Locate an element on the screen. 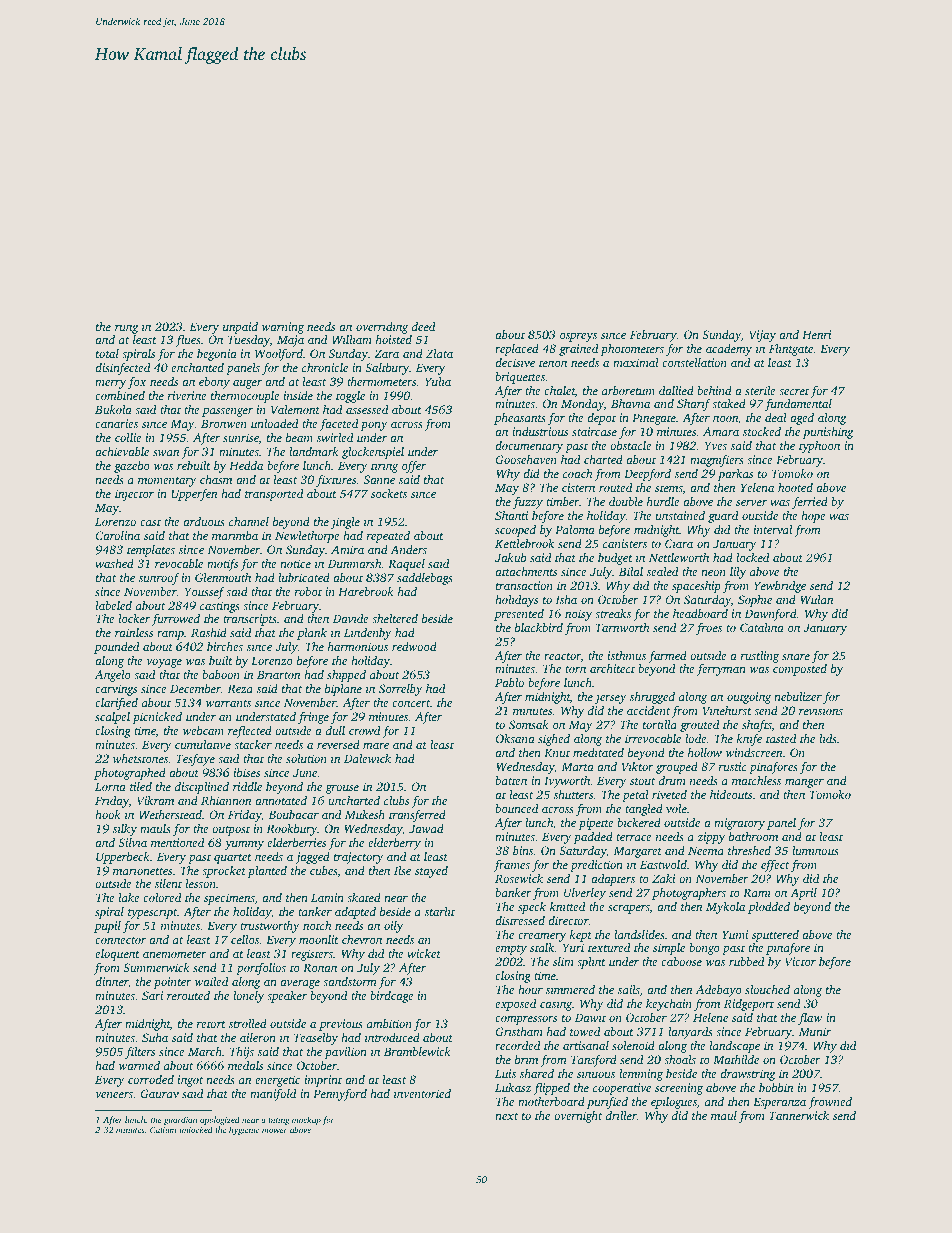  Reza is located at coordinates (240, 688).
